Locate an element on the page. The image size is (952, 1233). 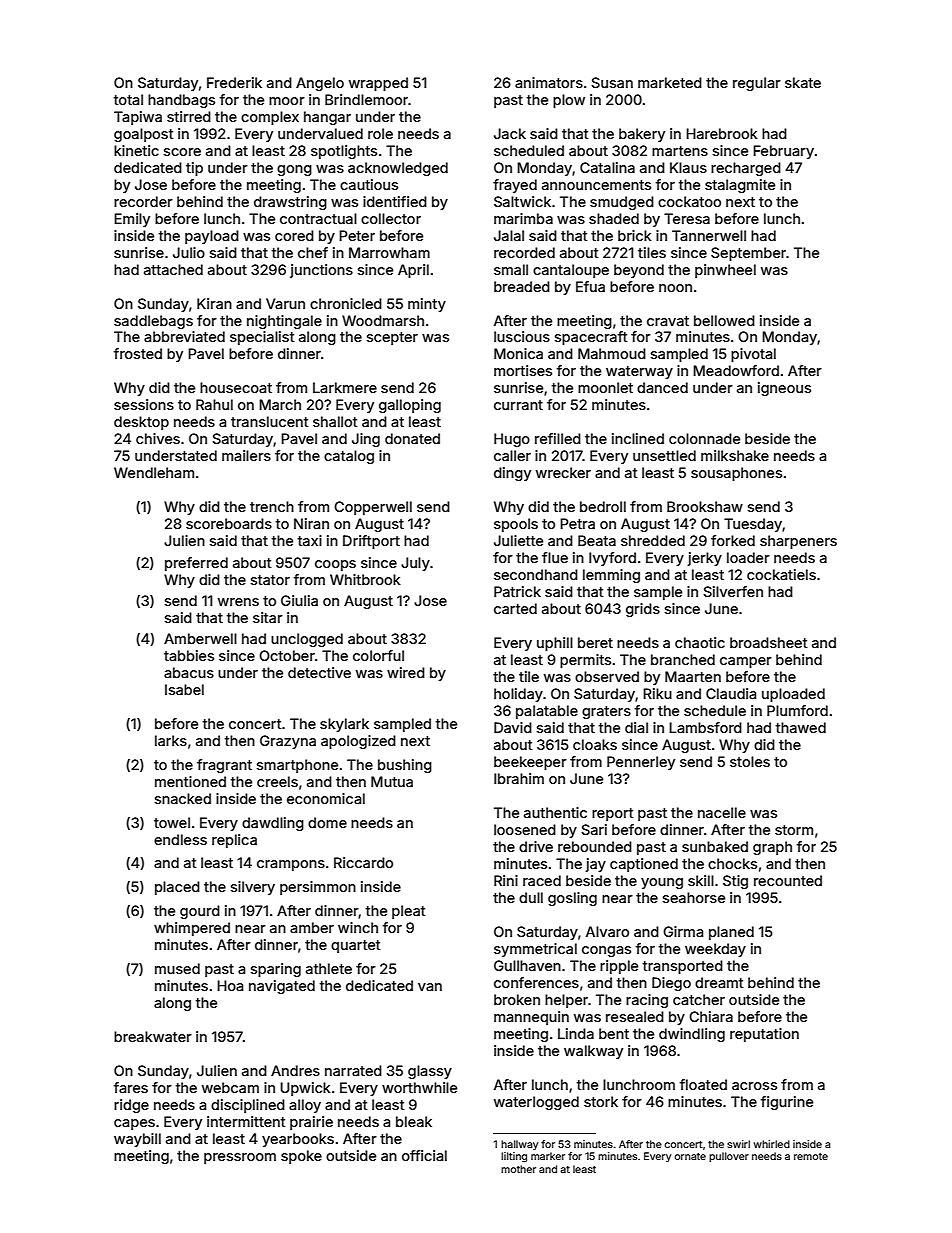
Hoa is located at coordinates (230, 985).
